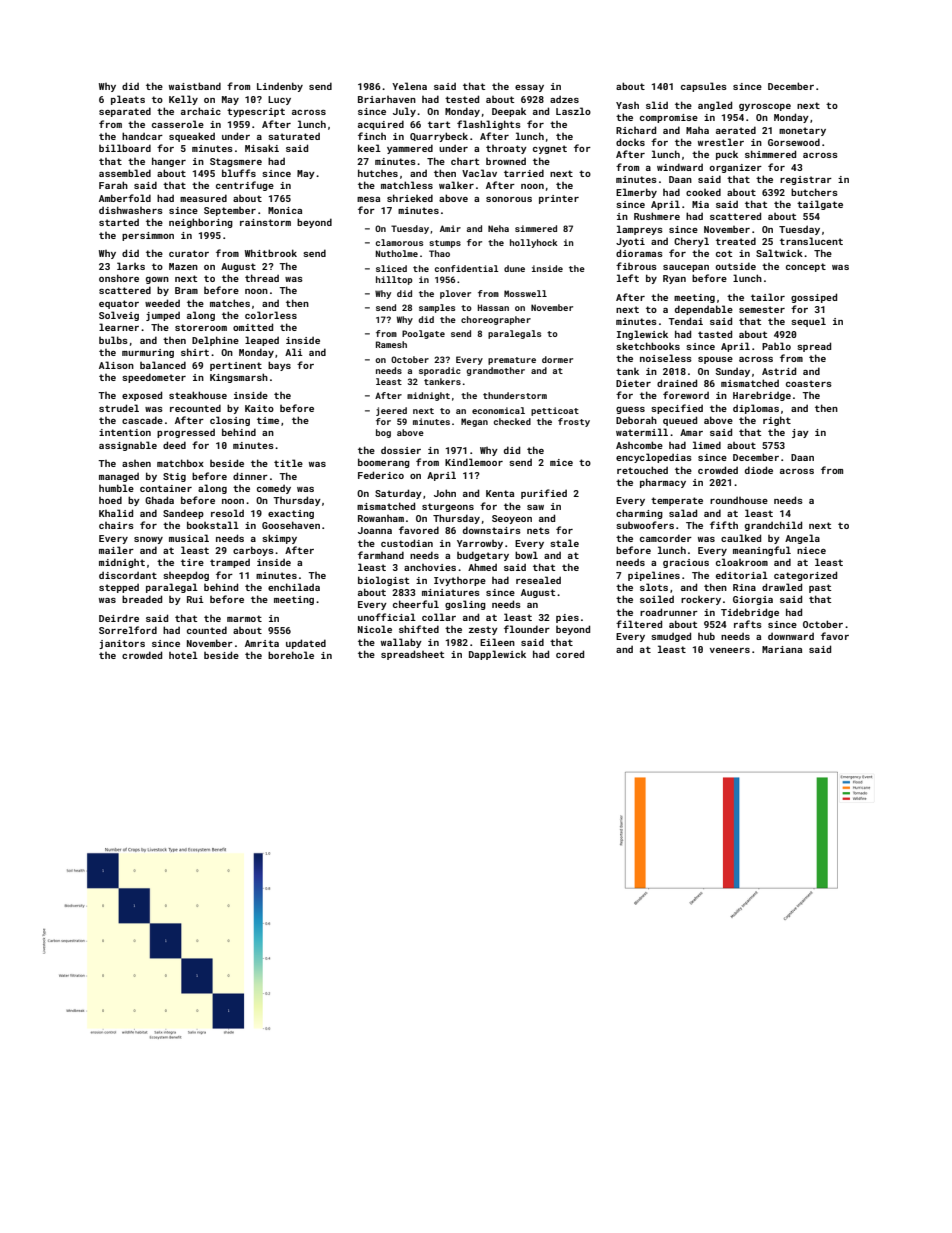 The height and width of the screenshot is (1233, 952). Describe the element at coordinates (806, 180) in the screenshot. I see `registrar` at that location.
